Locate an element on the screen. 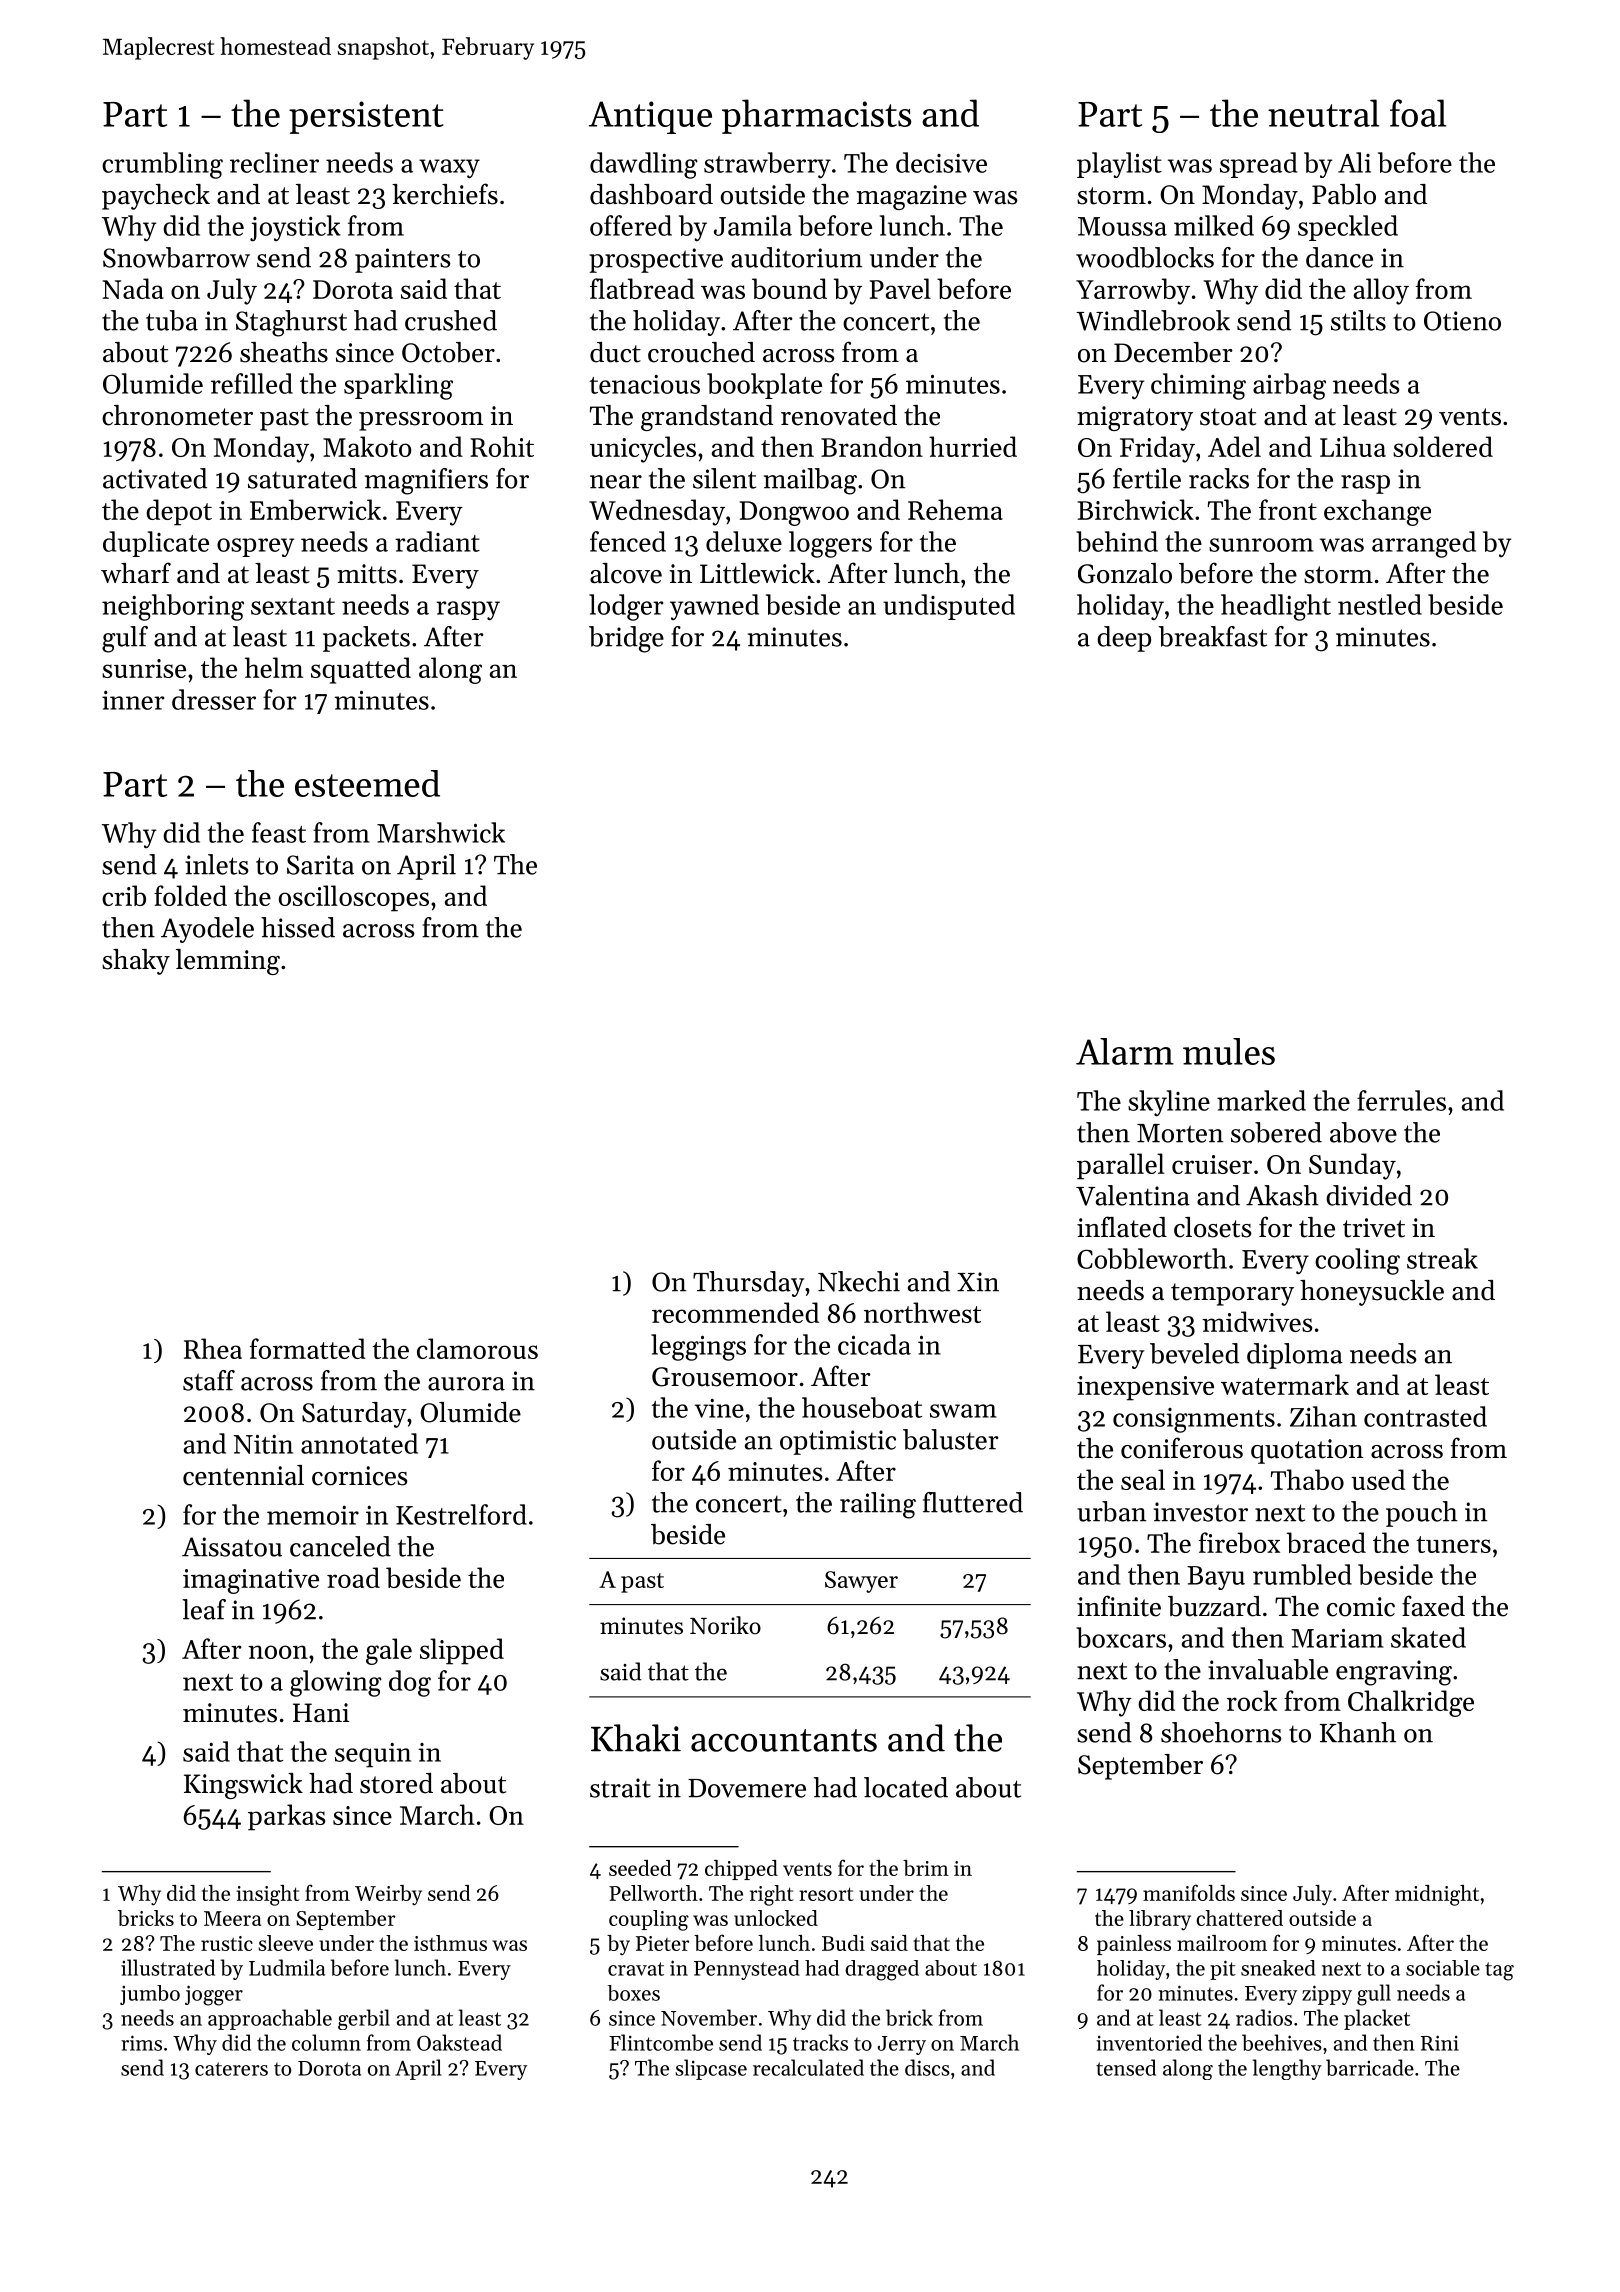  yawned is located at coordinates (714, 607).
